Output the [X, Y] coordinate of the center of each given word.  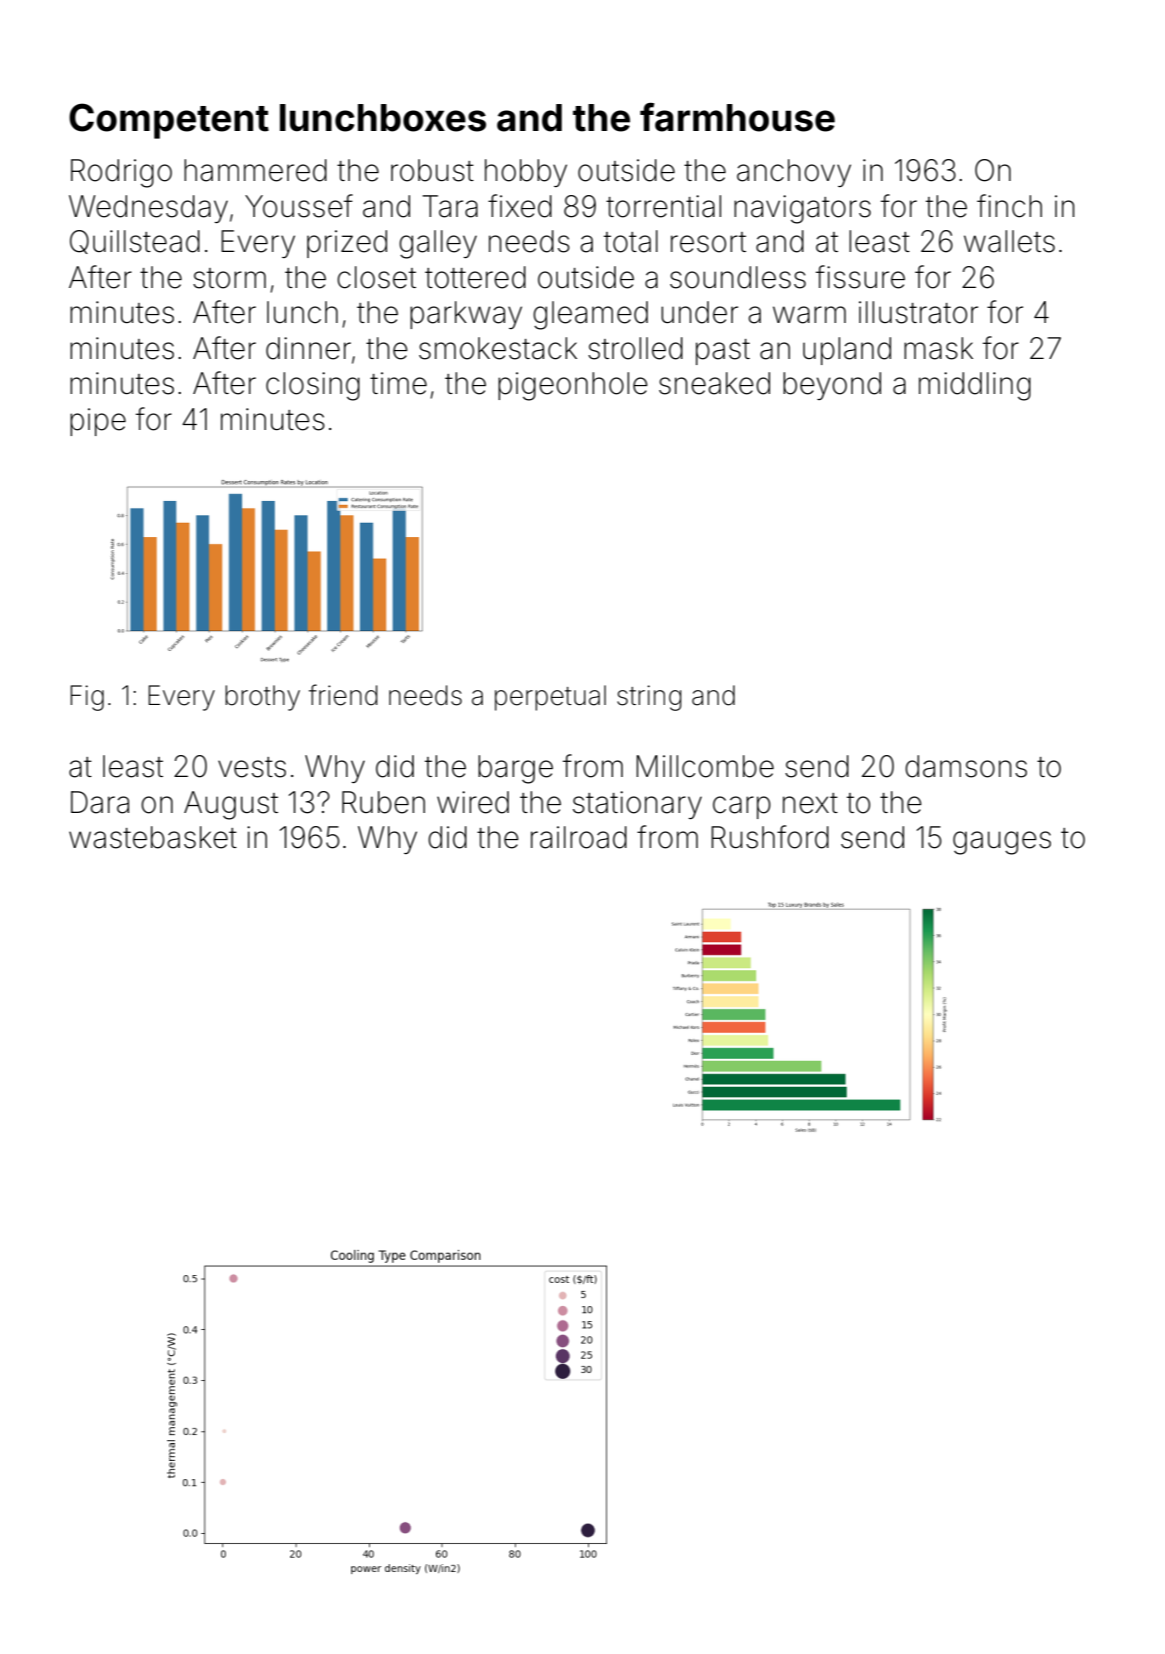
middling [975, 386]
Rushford [770, 837]
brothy [262, 698]
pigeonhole [573, 386]
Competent [169, 121]
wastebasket [153, 837]
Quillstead [135, 242]
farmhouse [737, 117]
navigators [802, 209]
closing [313, 386]
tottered [475, 277]
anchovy [794, 173]
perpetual [550, 698]
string [649, 698]
